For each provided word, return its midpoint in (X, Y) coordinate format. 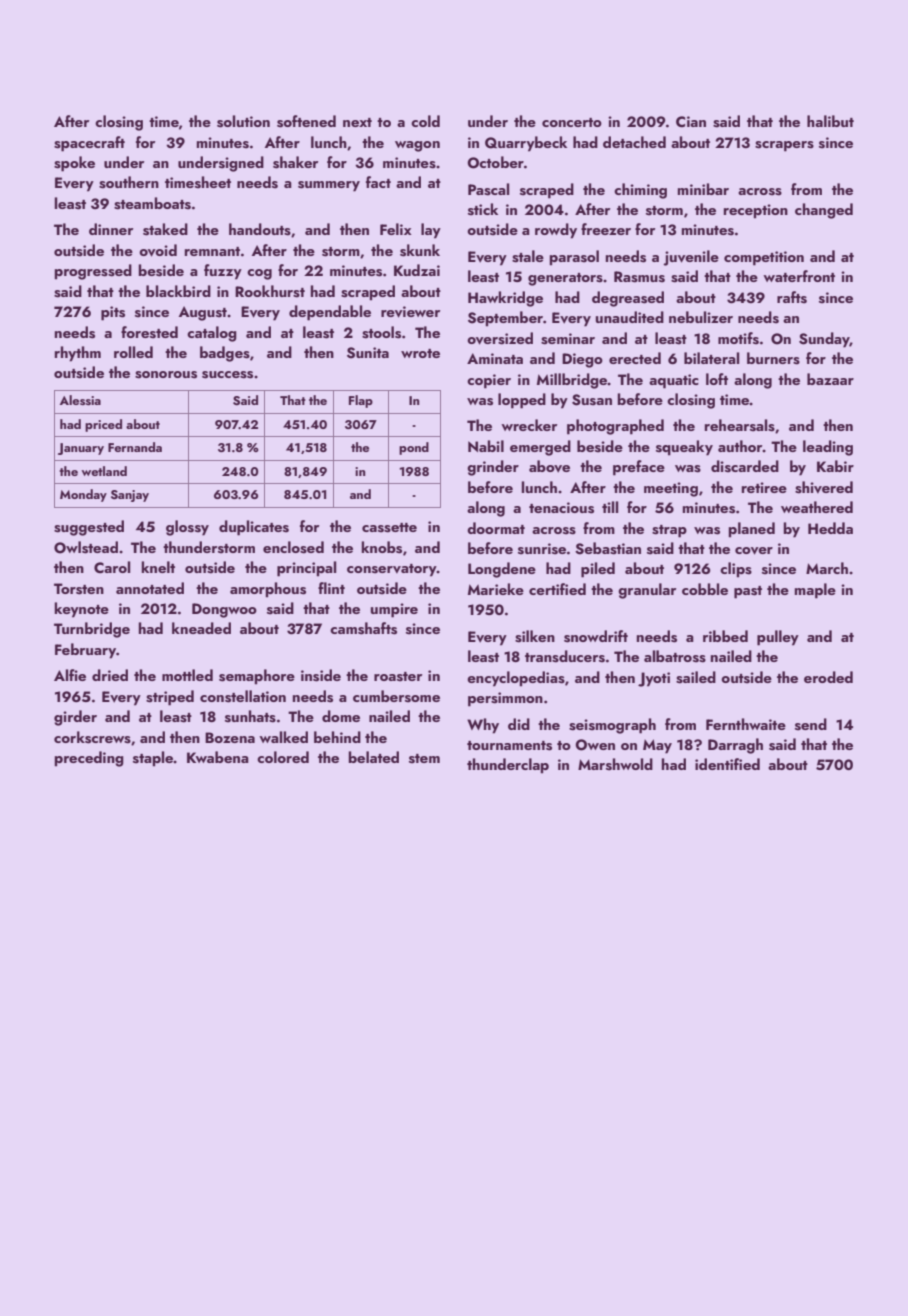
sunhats (250, 716)
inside (321, 675)
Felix (396, 229)
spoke (74, 164)
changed (824, 211)
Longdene (502, 570)
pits (113, 313)
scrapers (784, 146)
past (748, 592)
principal (306, 569)
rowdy (556, 231)
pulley (778, 638)
